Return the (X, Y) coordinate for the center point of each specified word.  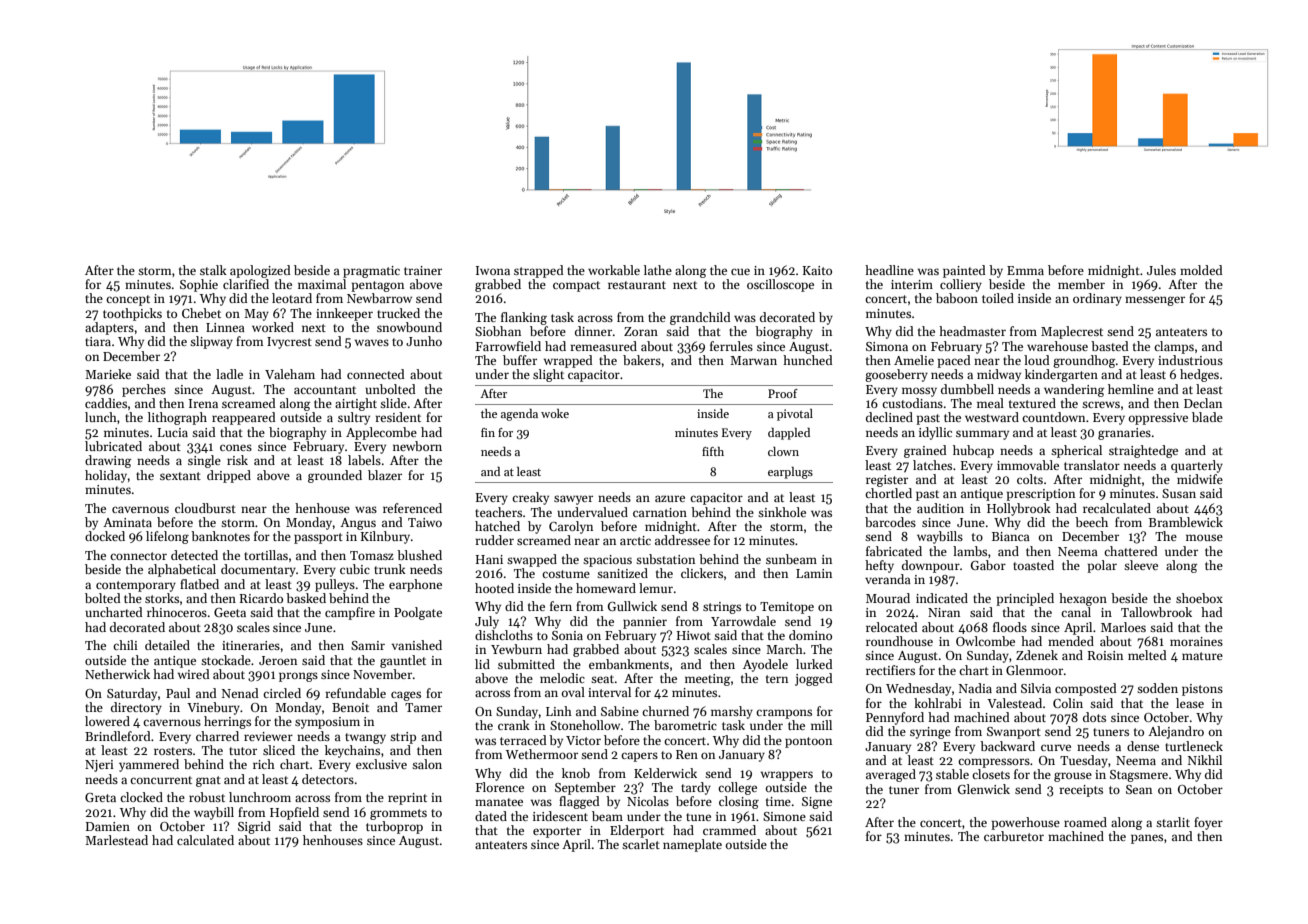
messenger (1155, 301)
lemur (656, 588)
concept (128, 300)
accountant (325, 390)
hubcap (973, 451)
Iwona (493, 270)
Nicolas (648, 801)
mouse (1204, 537)
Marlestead (116, 840)
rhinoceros (177, 612)
